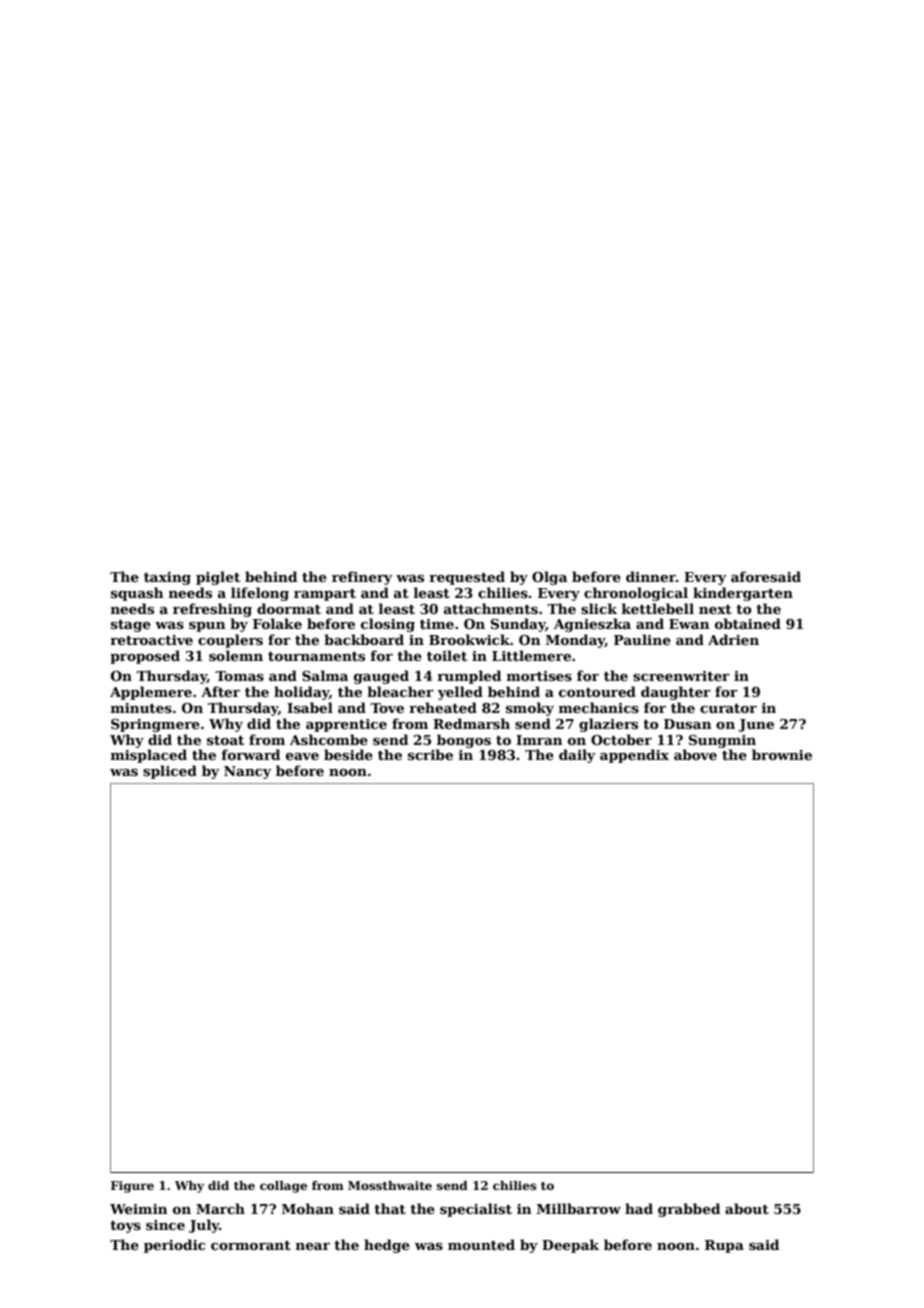 Image resolution: width=924 pixels, height=1308 pixels. I want to click on Millbarrow, so click(579, 1208).
